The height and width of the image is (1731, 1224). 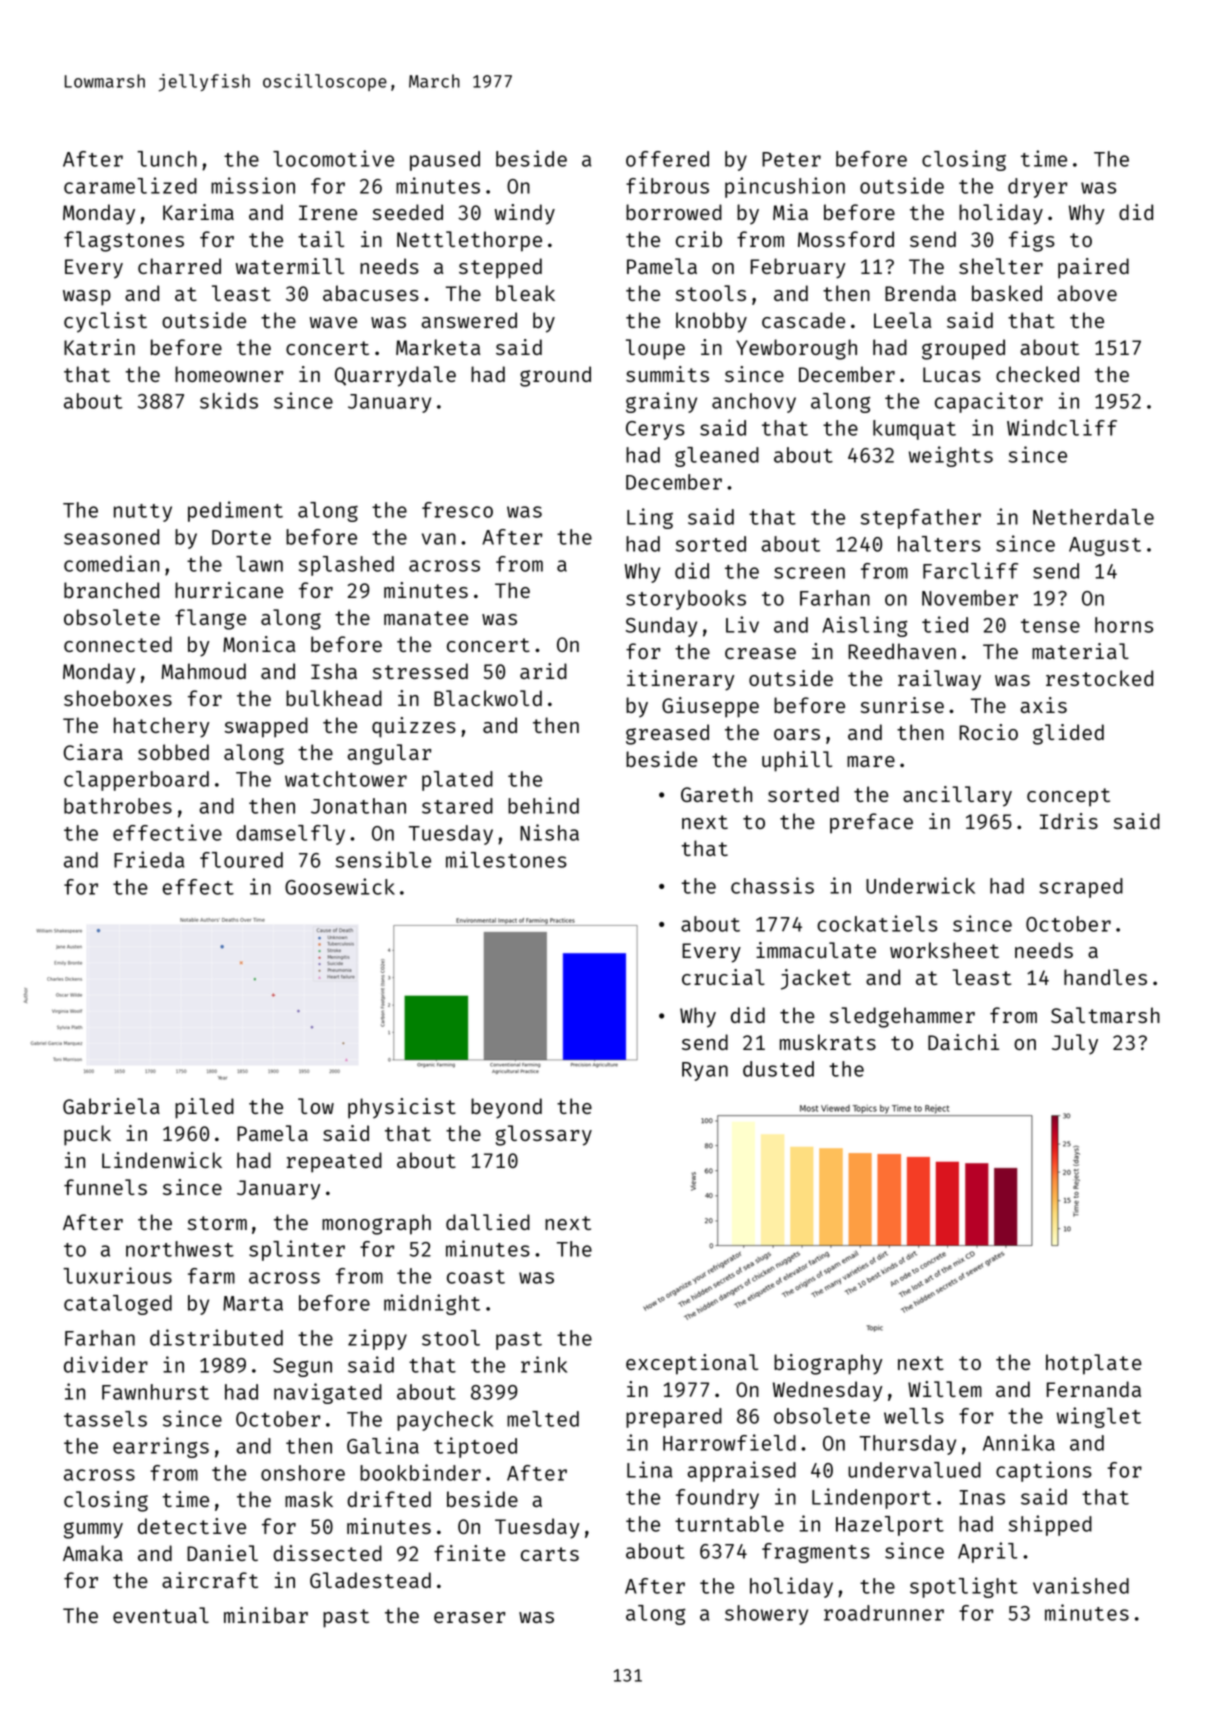 What do you see at coordinates (1068, 797) in the image?
I see `concept` at bounding box center [1068, 797].
